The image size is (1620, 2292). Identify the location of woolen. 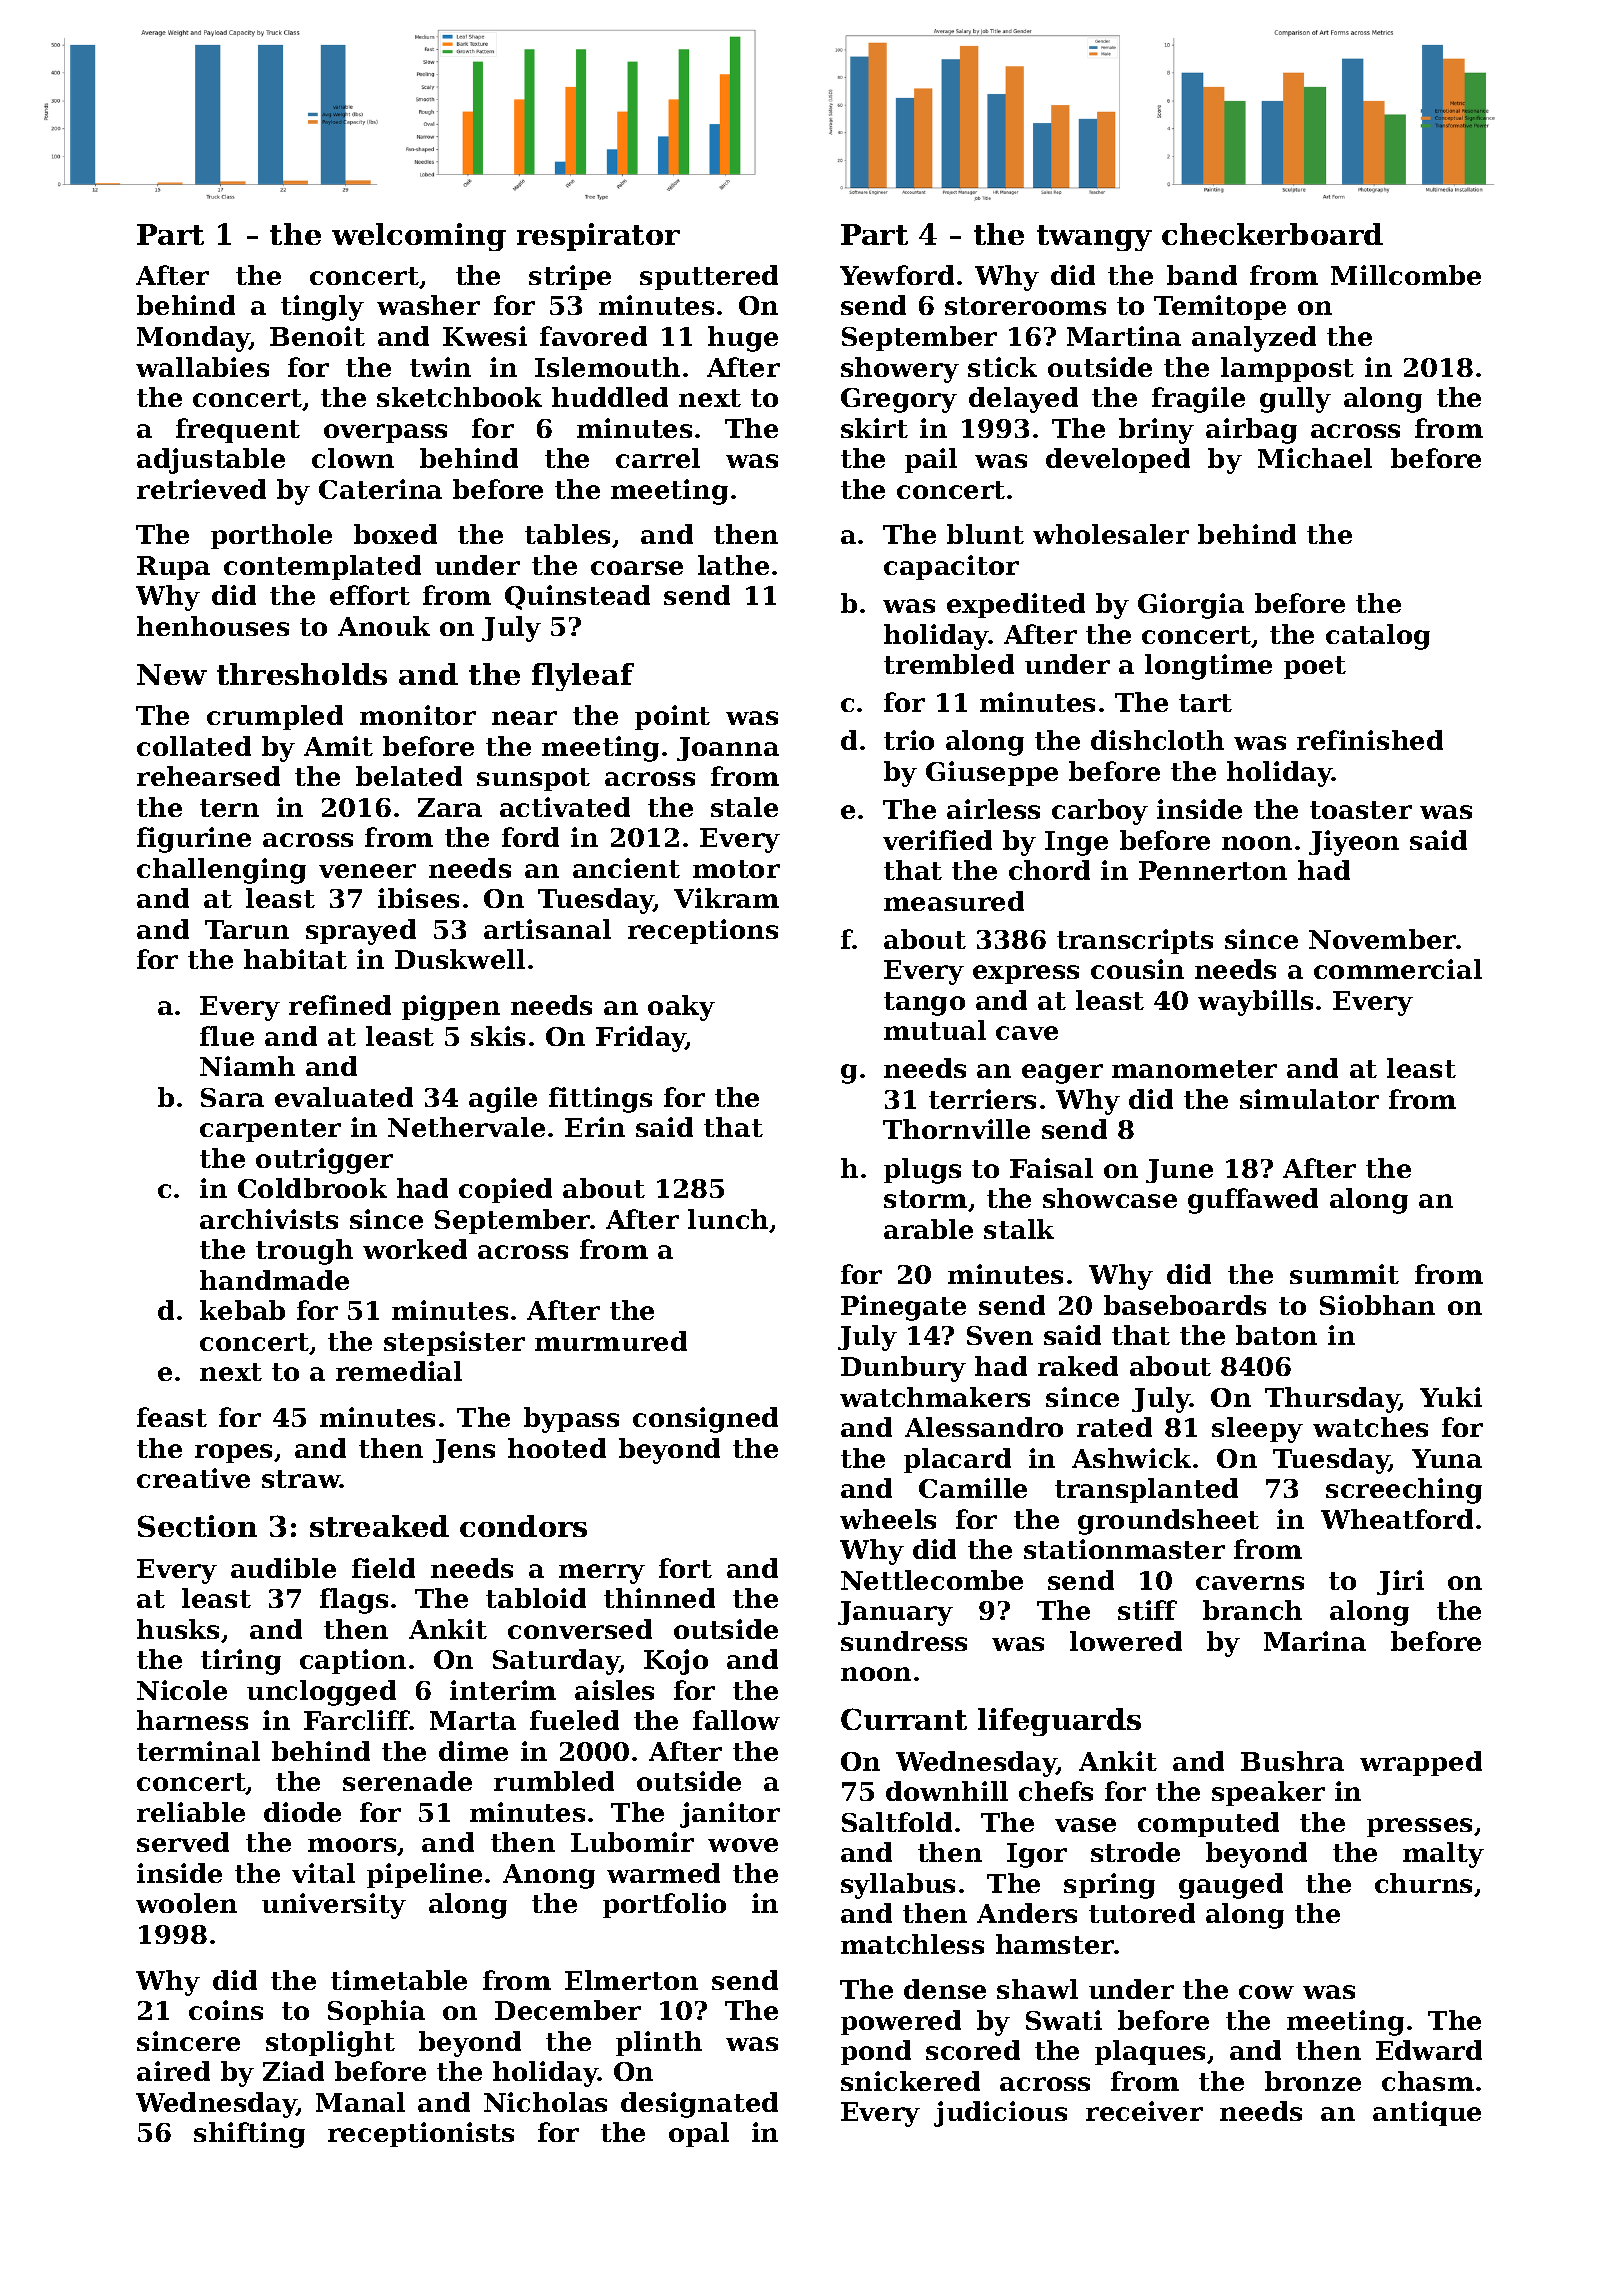
(186, 1903).
